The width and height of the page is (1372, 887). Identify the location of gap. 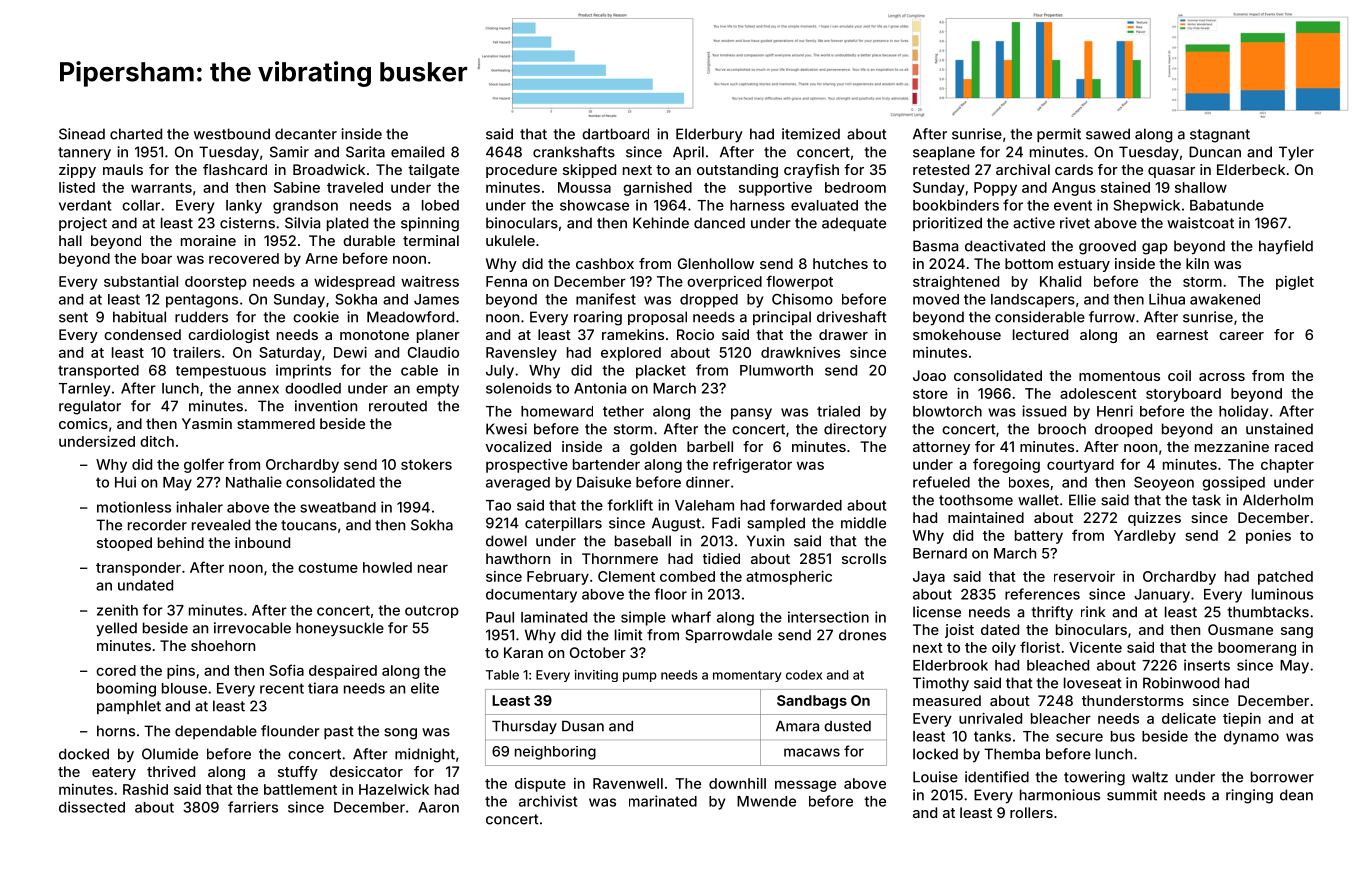
(1155, 249).
